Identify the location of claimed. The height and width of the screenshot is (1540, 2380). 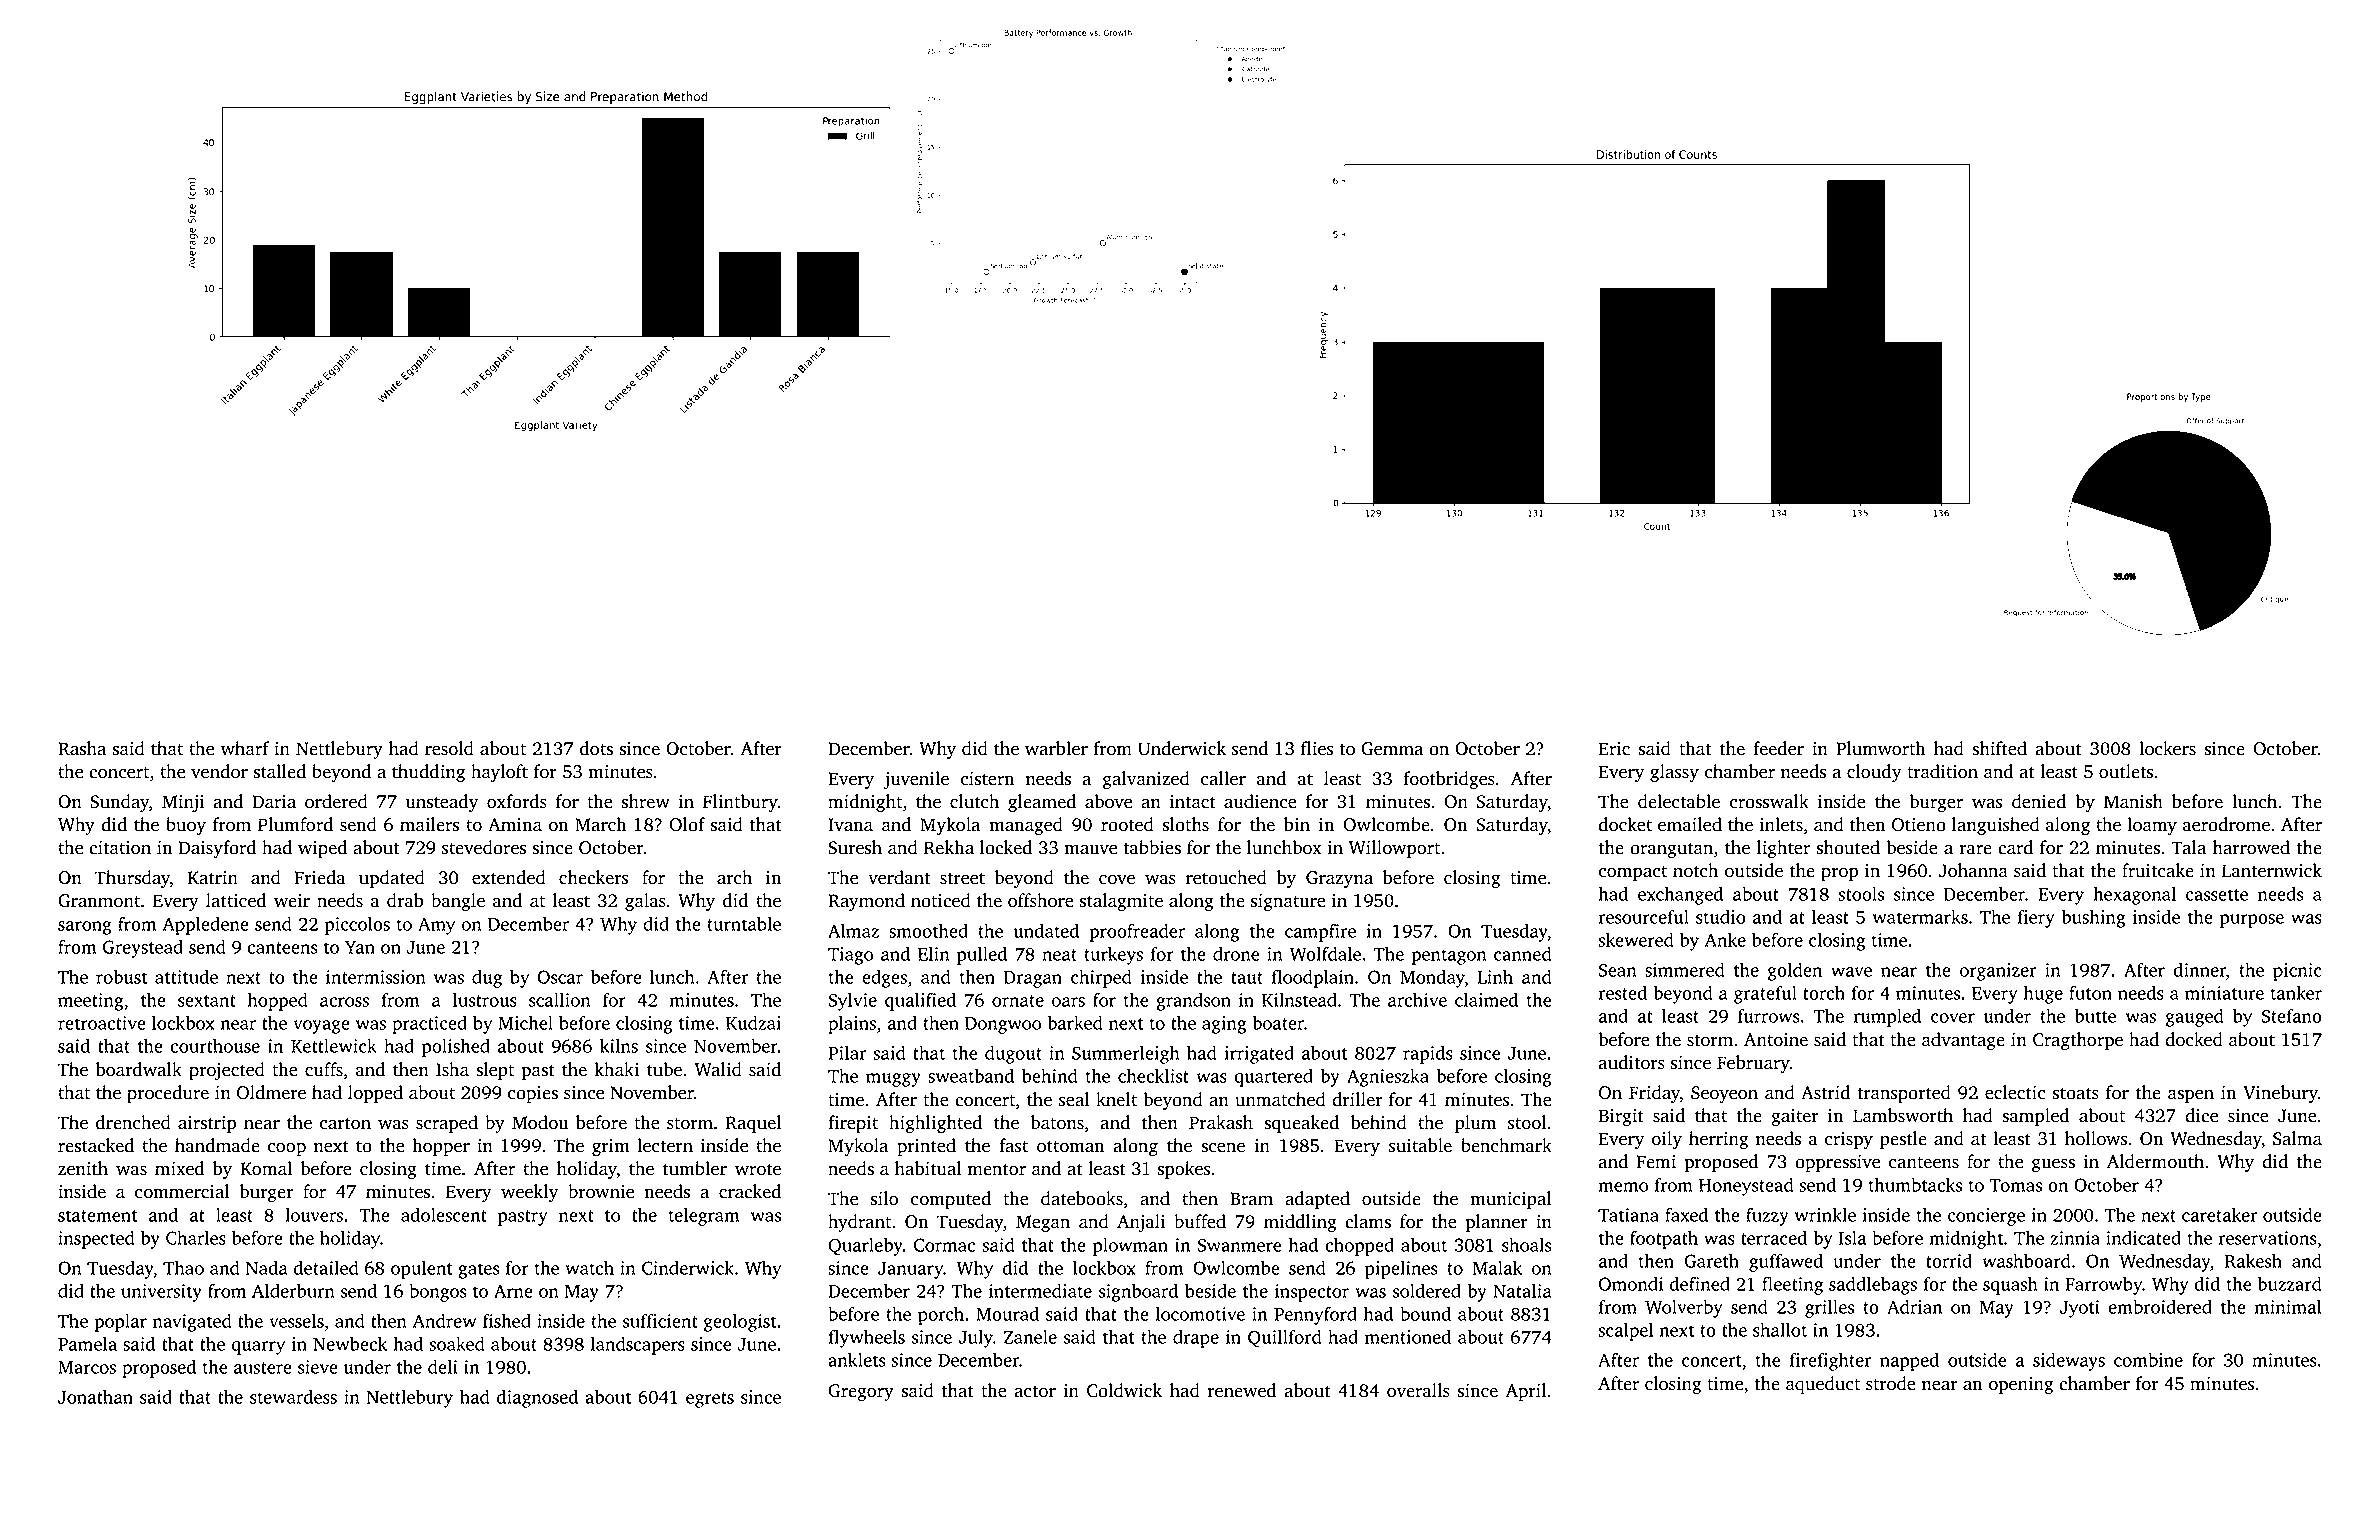
(1486, 1000).
